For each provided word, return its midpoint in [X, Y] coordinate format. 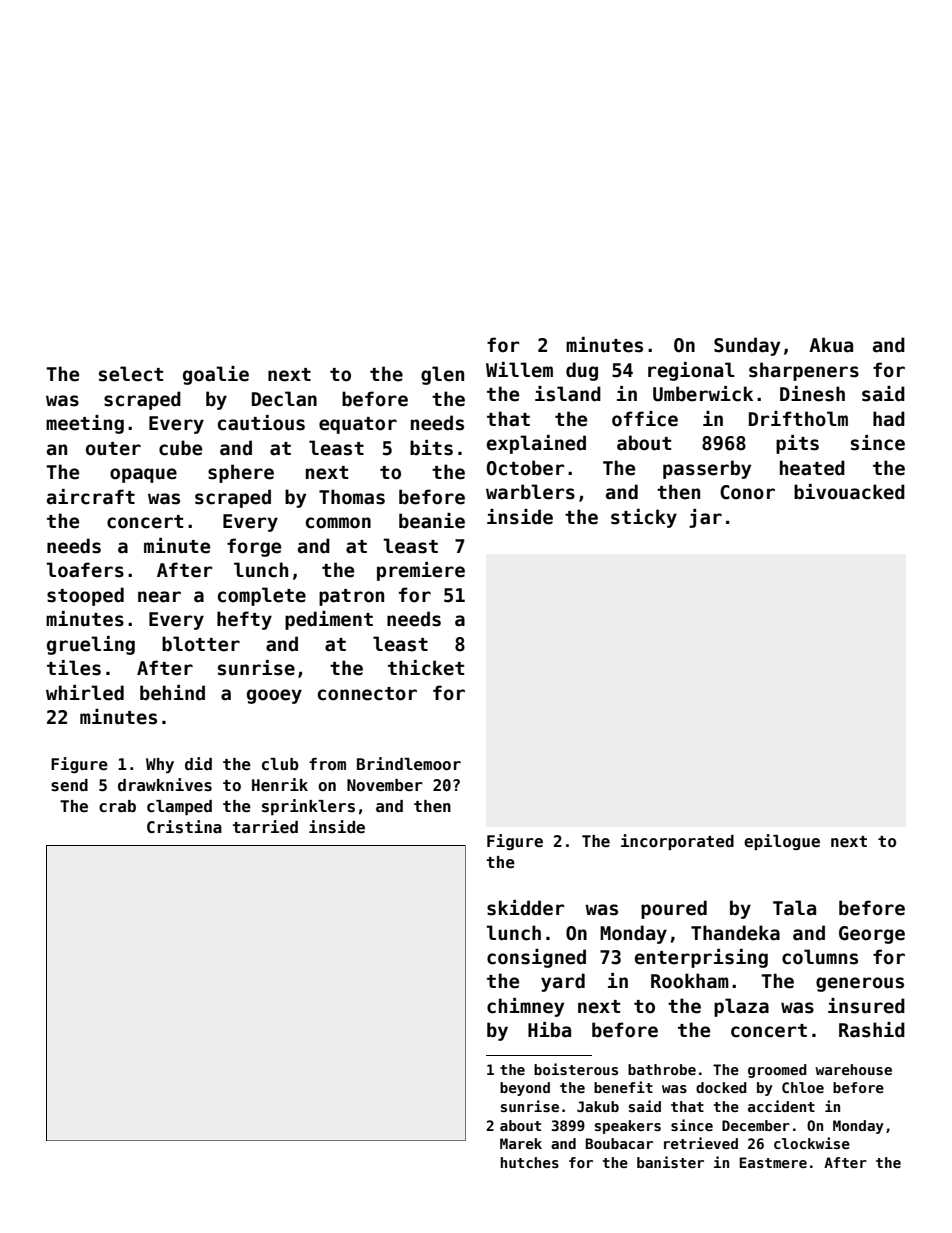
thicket [426, 668]
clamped [179, 807]
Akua [831, 345]
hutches [530, 1162]
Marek [521, 1143]
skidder [526, 908]
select [131, 374]
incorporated [677, 842]
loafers [85, 570]
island [568, 394]
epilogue [782, 842]
